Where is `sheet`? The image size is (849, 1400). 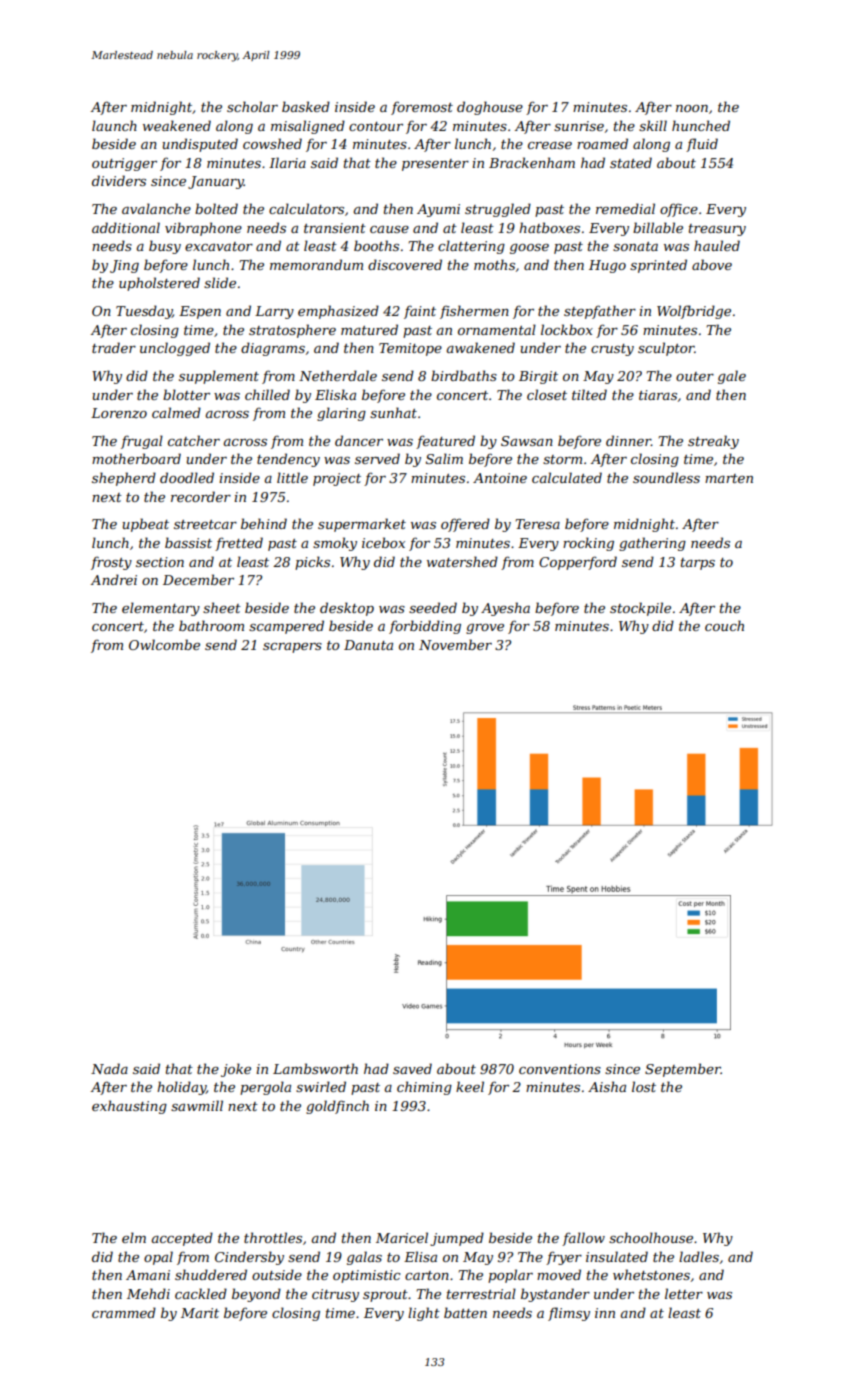 sheet is located at coordinates (222, 607).
